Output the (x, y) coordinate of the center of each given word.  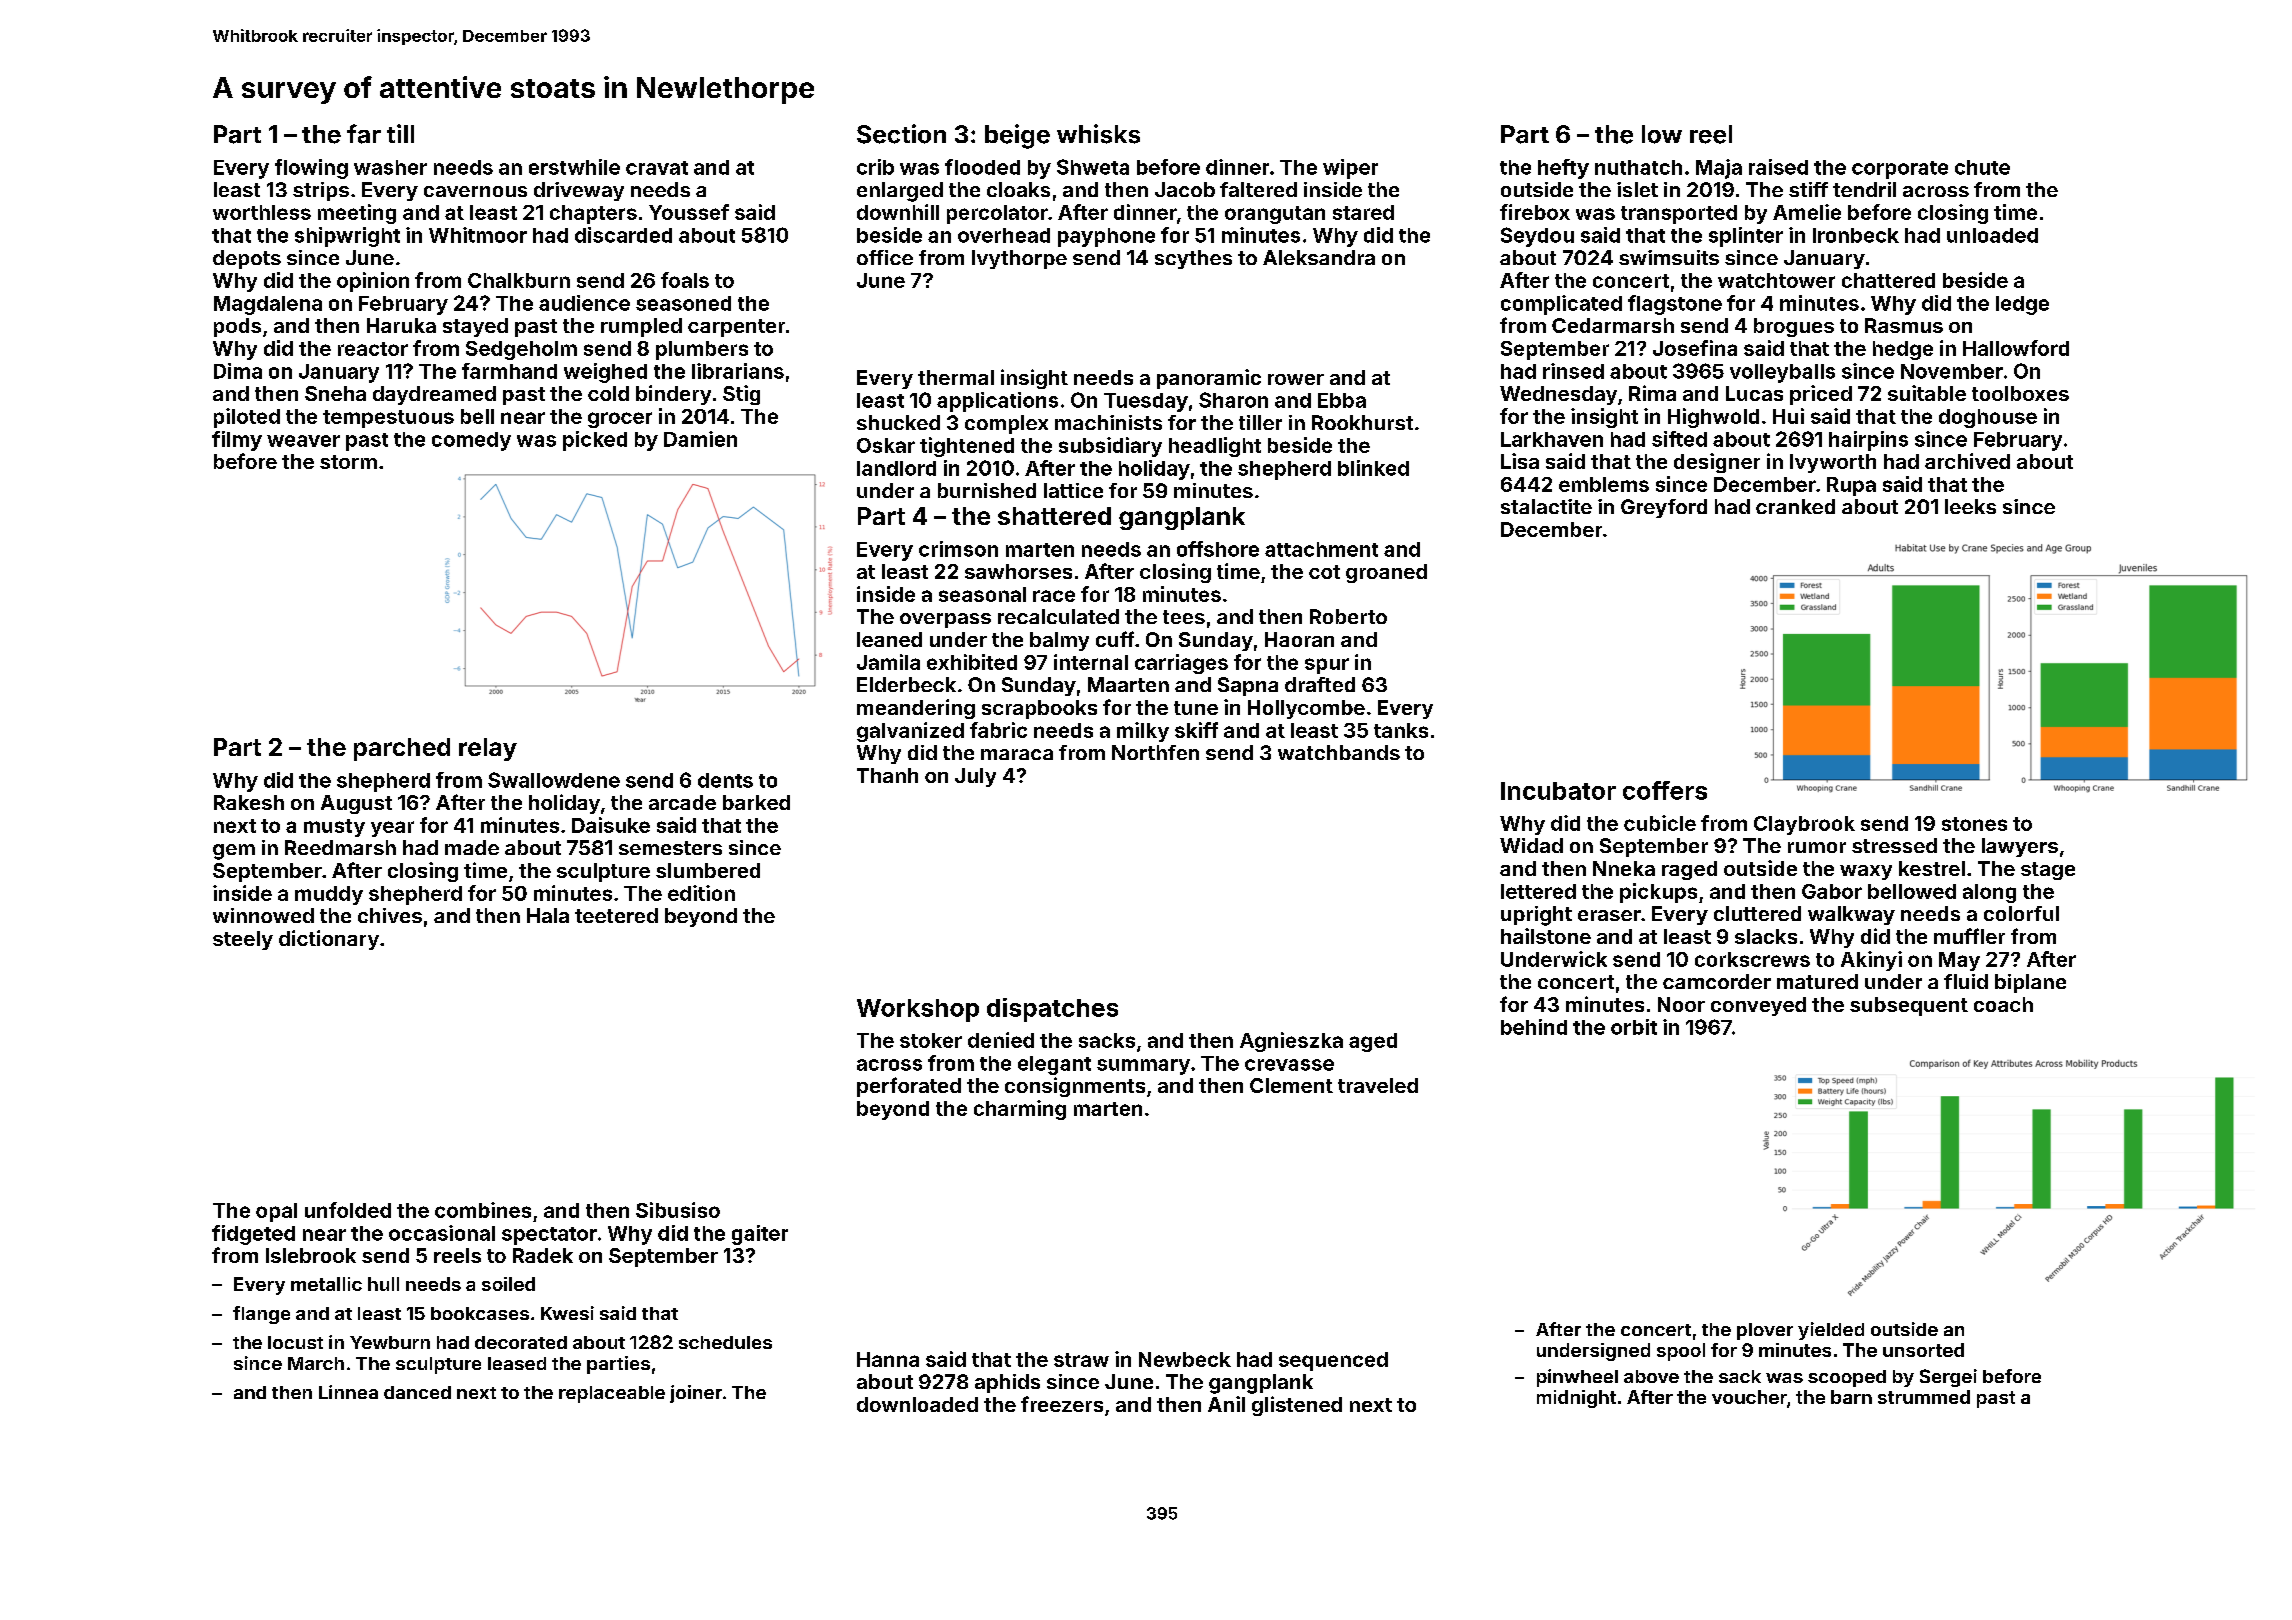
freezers (1062, 1404)
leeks (1970, 506)
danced (417, 1392)
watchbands (1339, 752)
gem (234, 852)
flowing (311, 169)
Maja (1719, 169)
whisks (1098, 134)
